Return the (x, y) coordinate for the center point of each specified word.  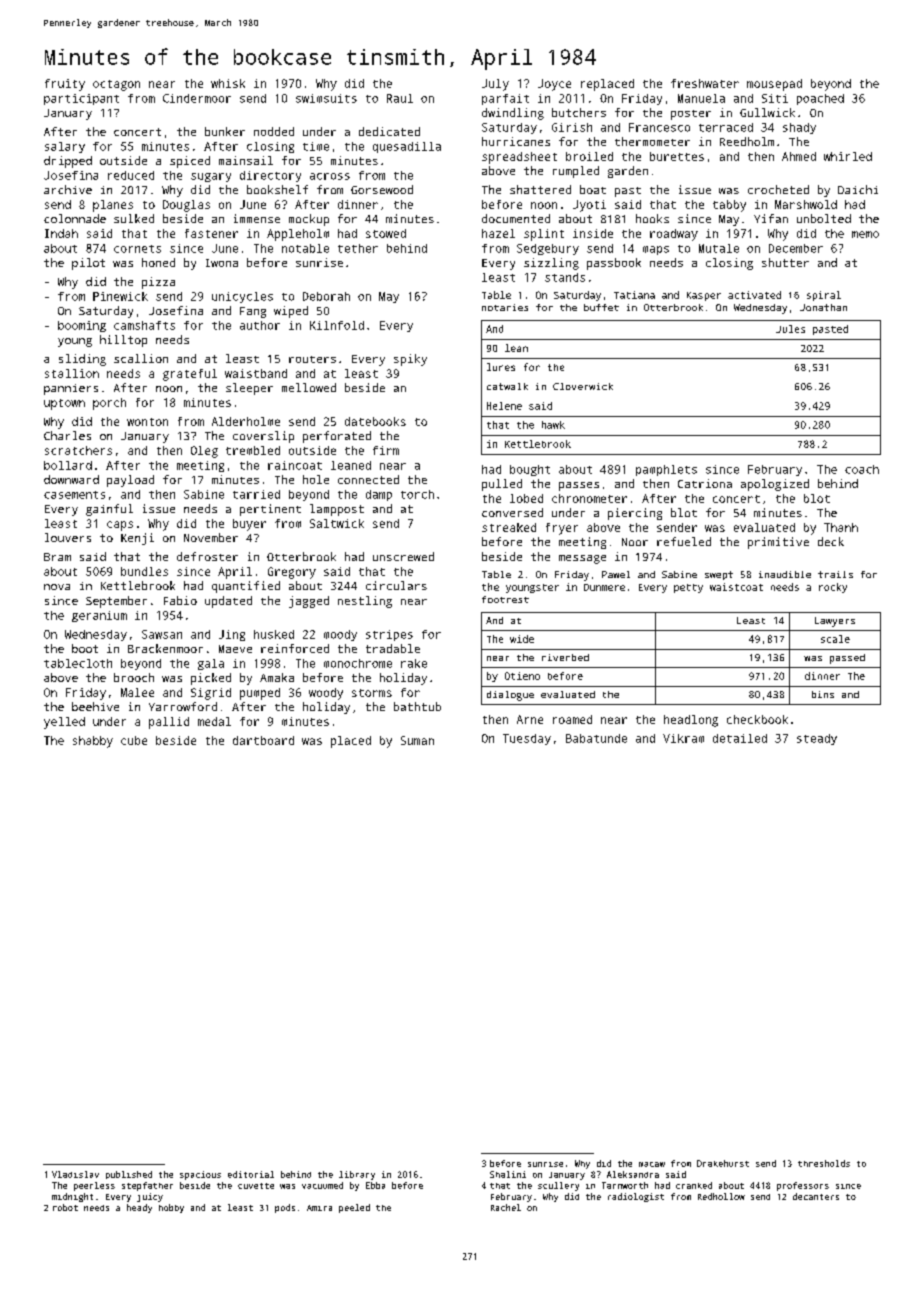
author (260, 325)
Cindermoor (197, 98)
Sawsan (162, 634)
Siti (775, 98)
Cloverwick (583, 386)
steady (817, 739)
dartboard (263, 740)
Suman (417, 740)
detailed (740, 738)
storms (372, 693)
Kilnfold (337, 325)
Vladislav (75, 1174)
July (495, 85)
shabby (93, 742)
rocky (833, 588)
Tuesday (527, 739)
